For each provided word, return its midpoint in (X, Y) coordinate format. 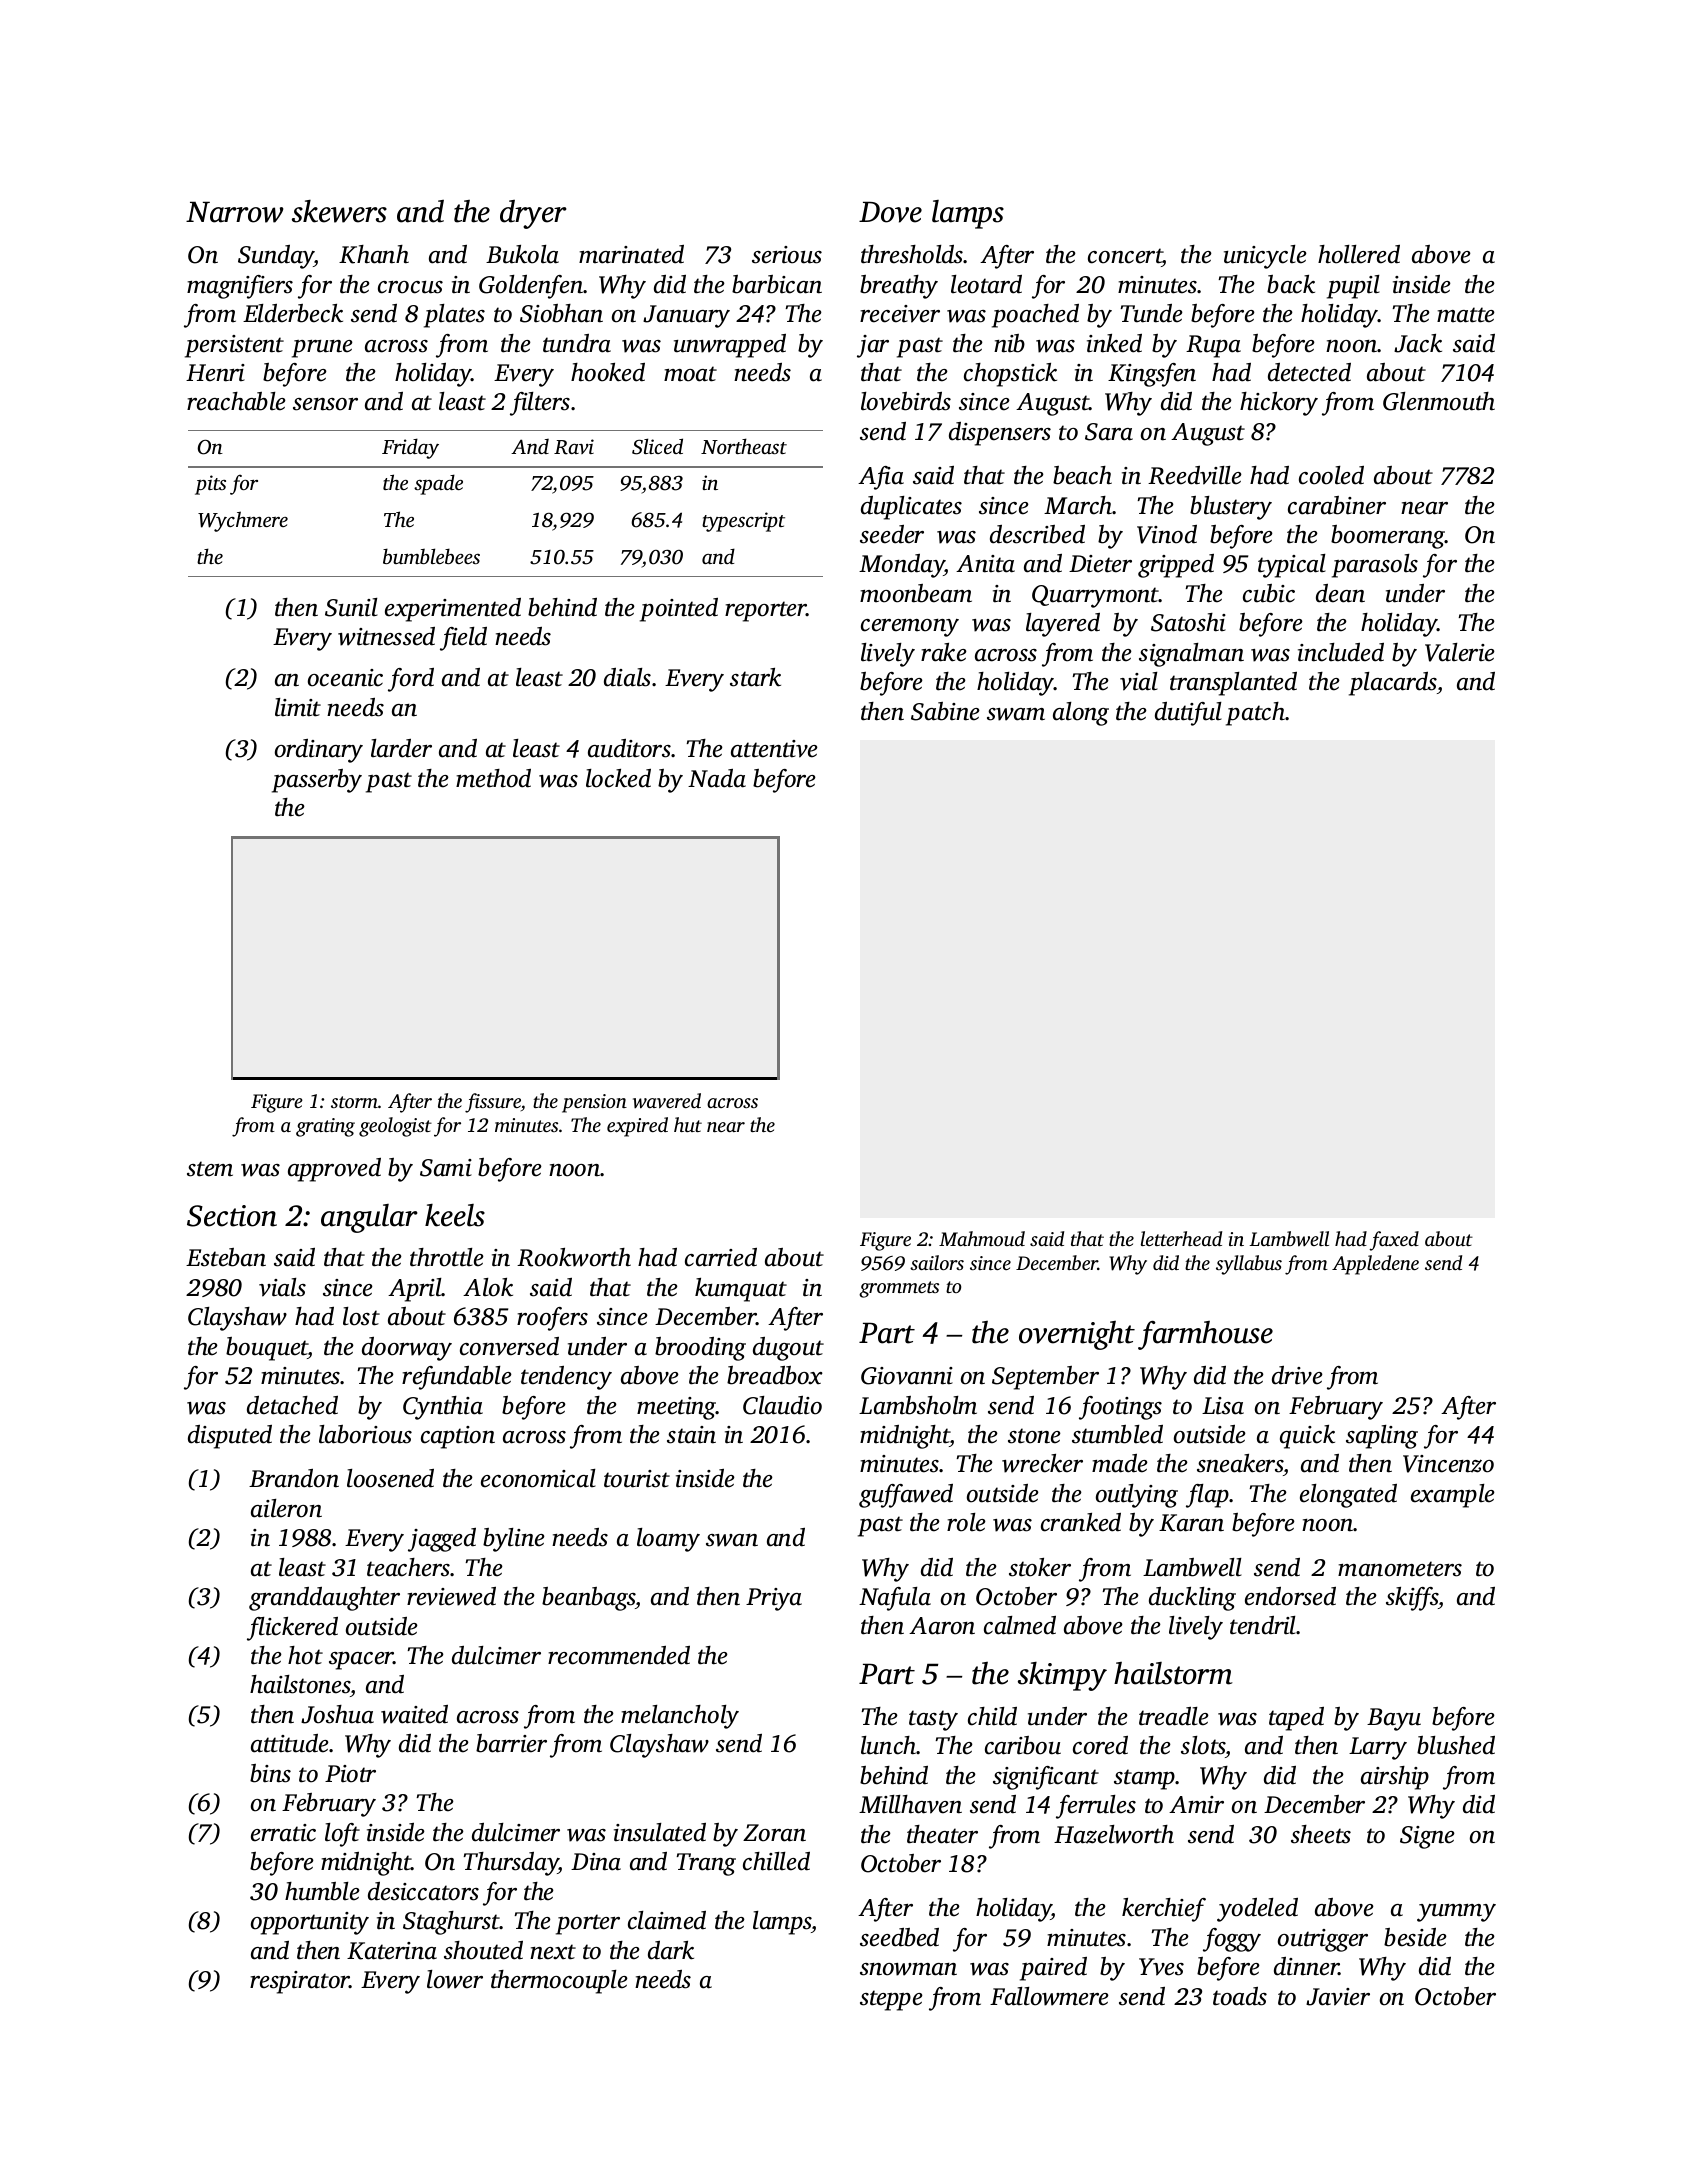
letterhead (1181, 1238)
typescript (743, 522)
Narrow (234, 212)
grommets (899, 1289)
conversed (509, 1346)
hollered (1359, 254)
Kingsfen (1152, 375)
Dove (890, 212)
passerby (317, 781)
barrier (511, 1743)
